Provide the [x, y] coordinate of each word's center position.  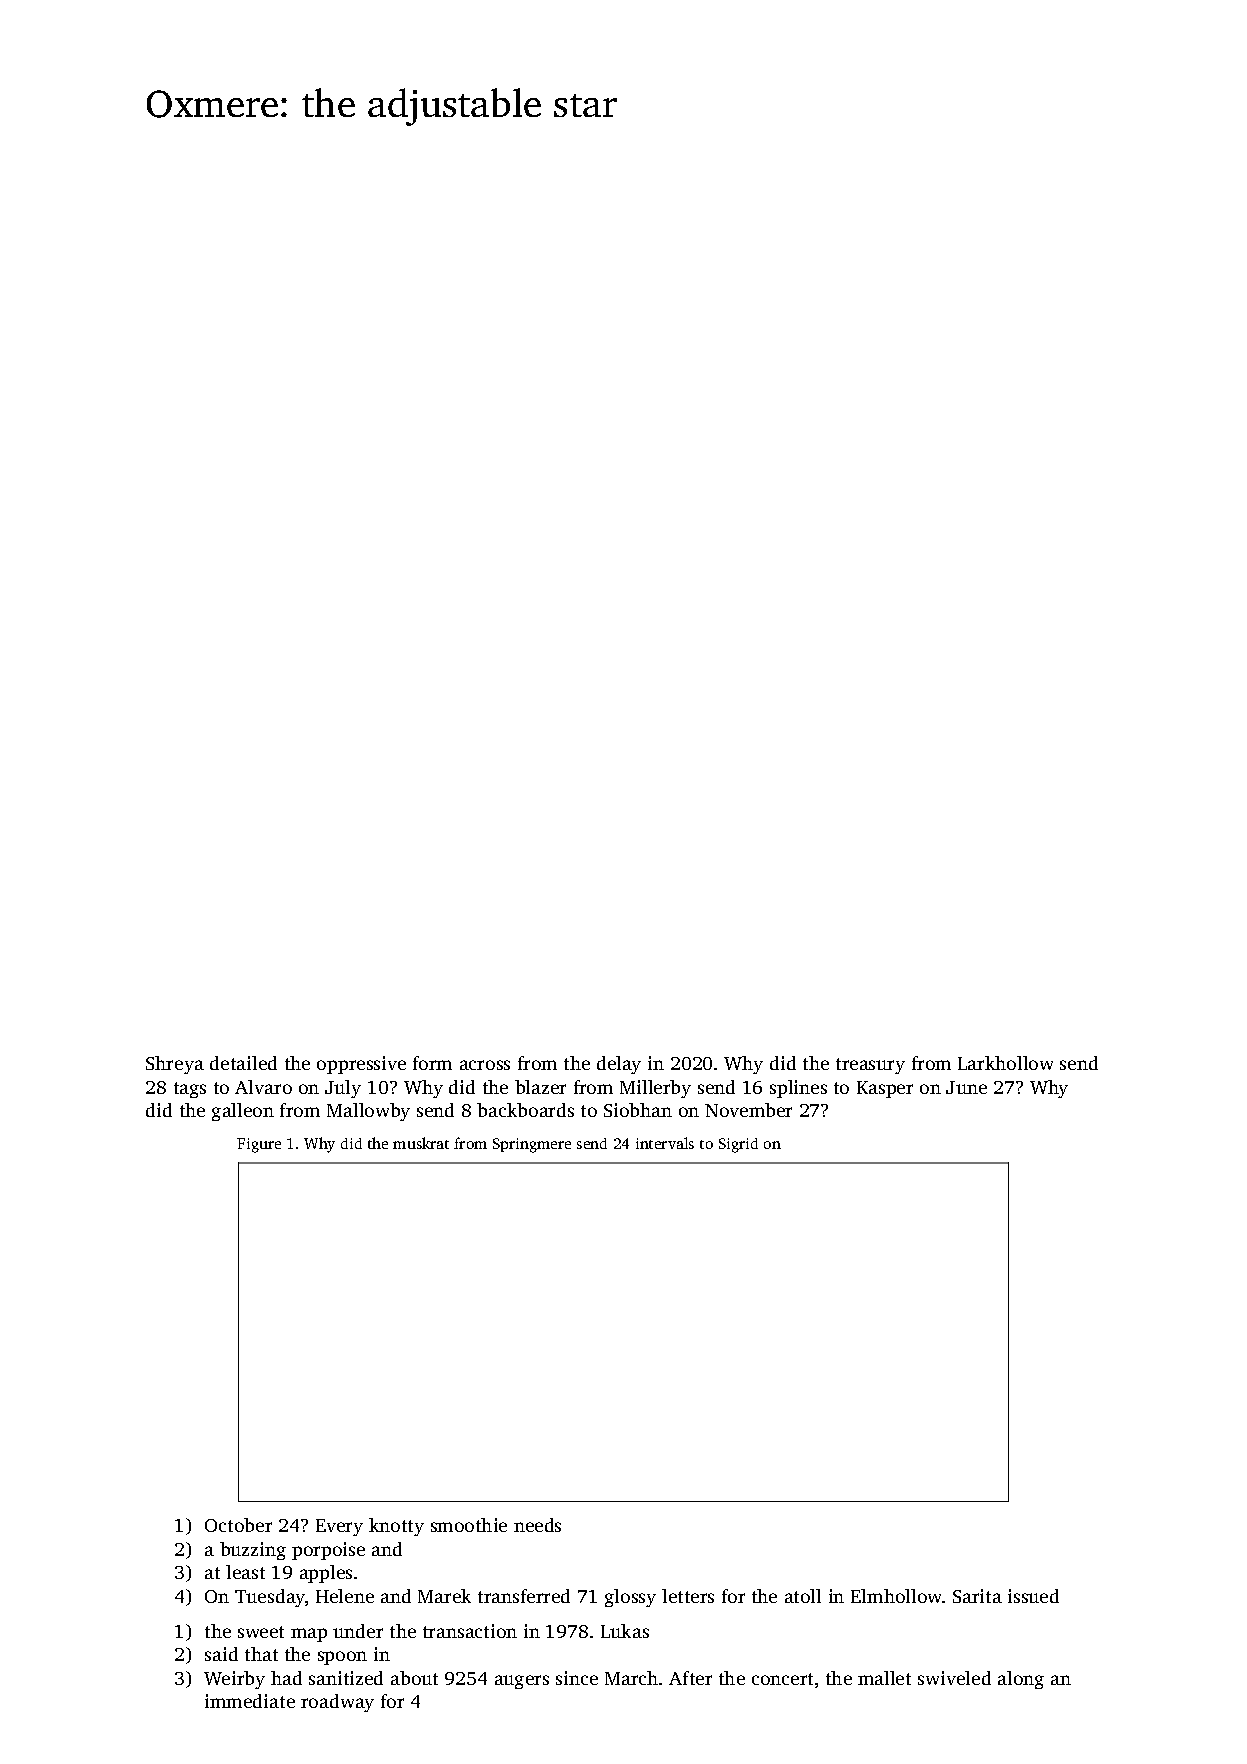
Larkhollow [1005, 1063]
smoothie [469, 1525]
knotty [396, 1527]
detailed [243, 1063]
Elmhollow [896, 1596]
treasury [870, 1066]
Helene [345, 1596]
